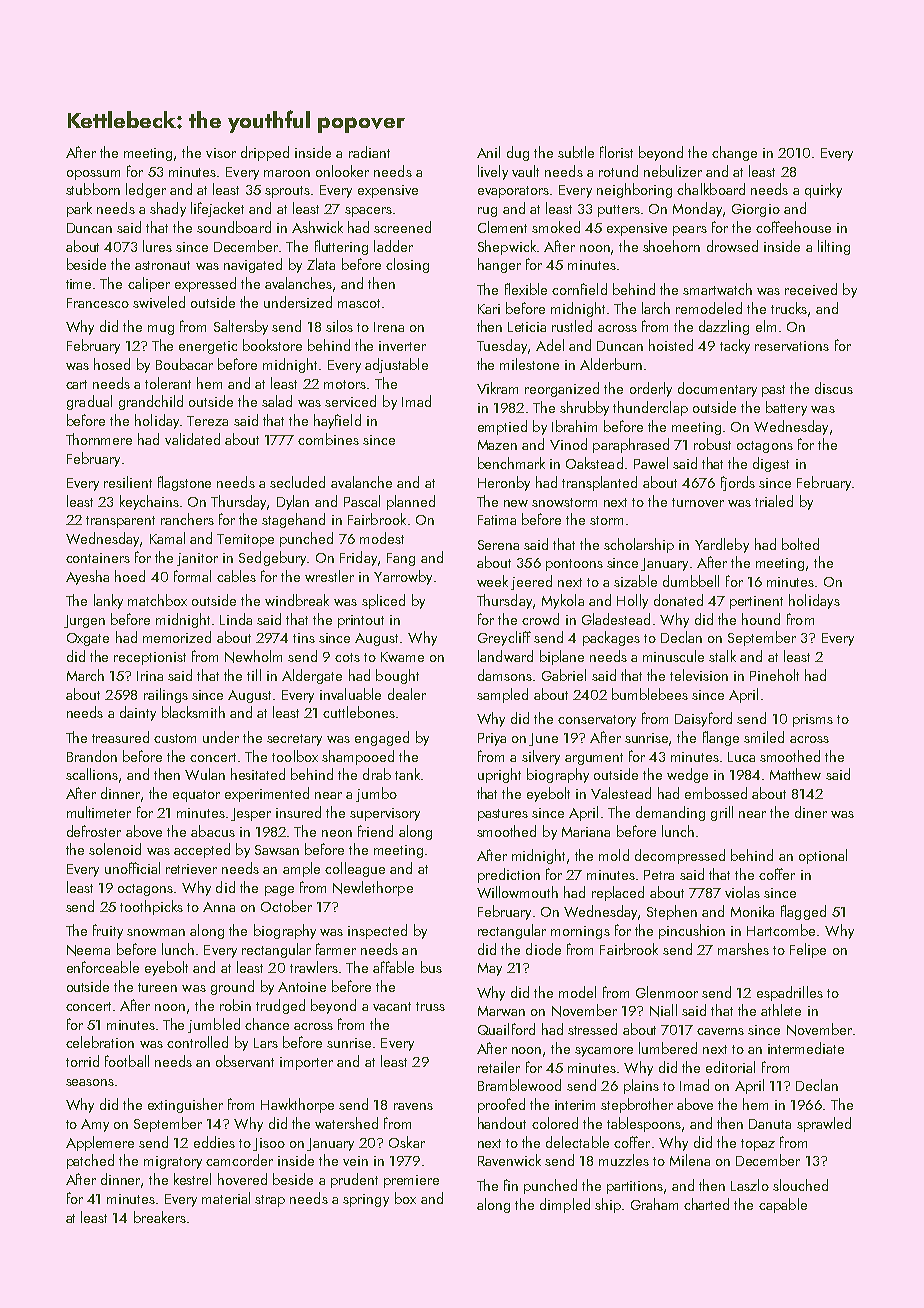  I want to click on pears, so click(690, 231).
